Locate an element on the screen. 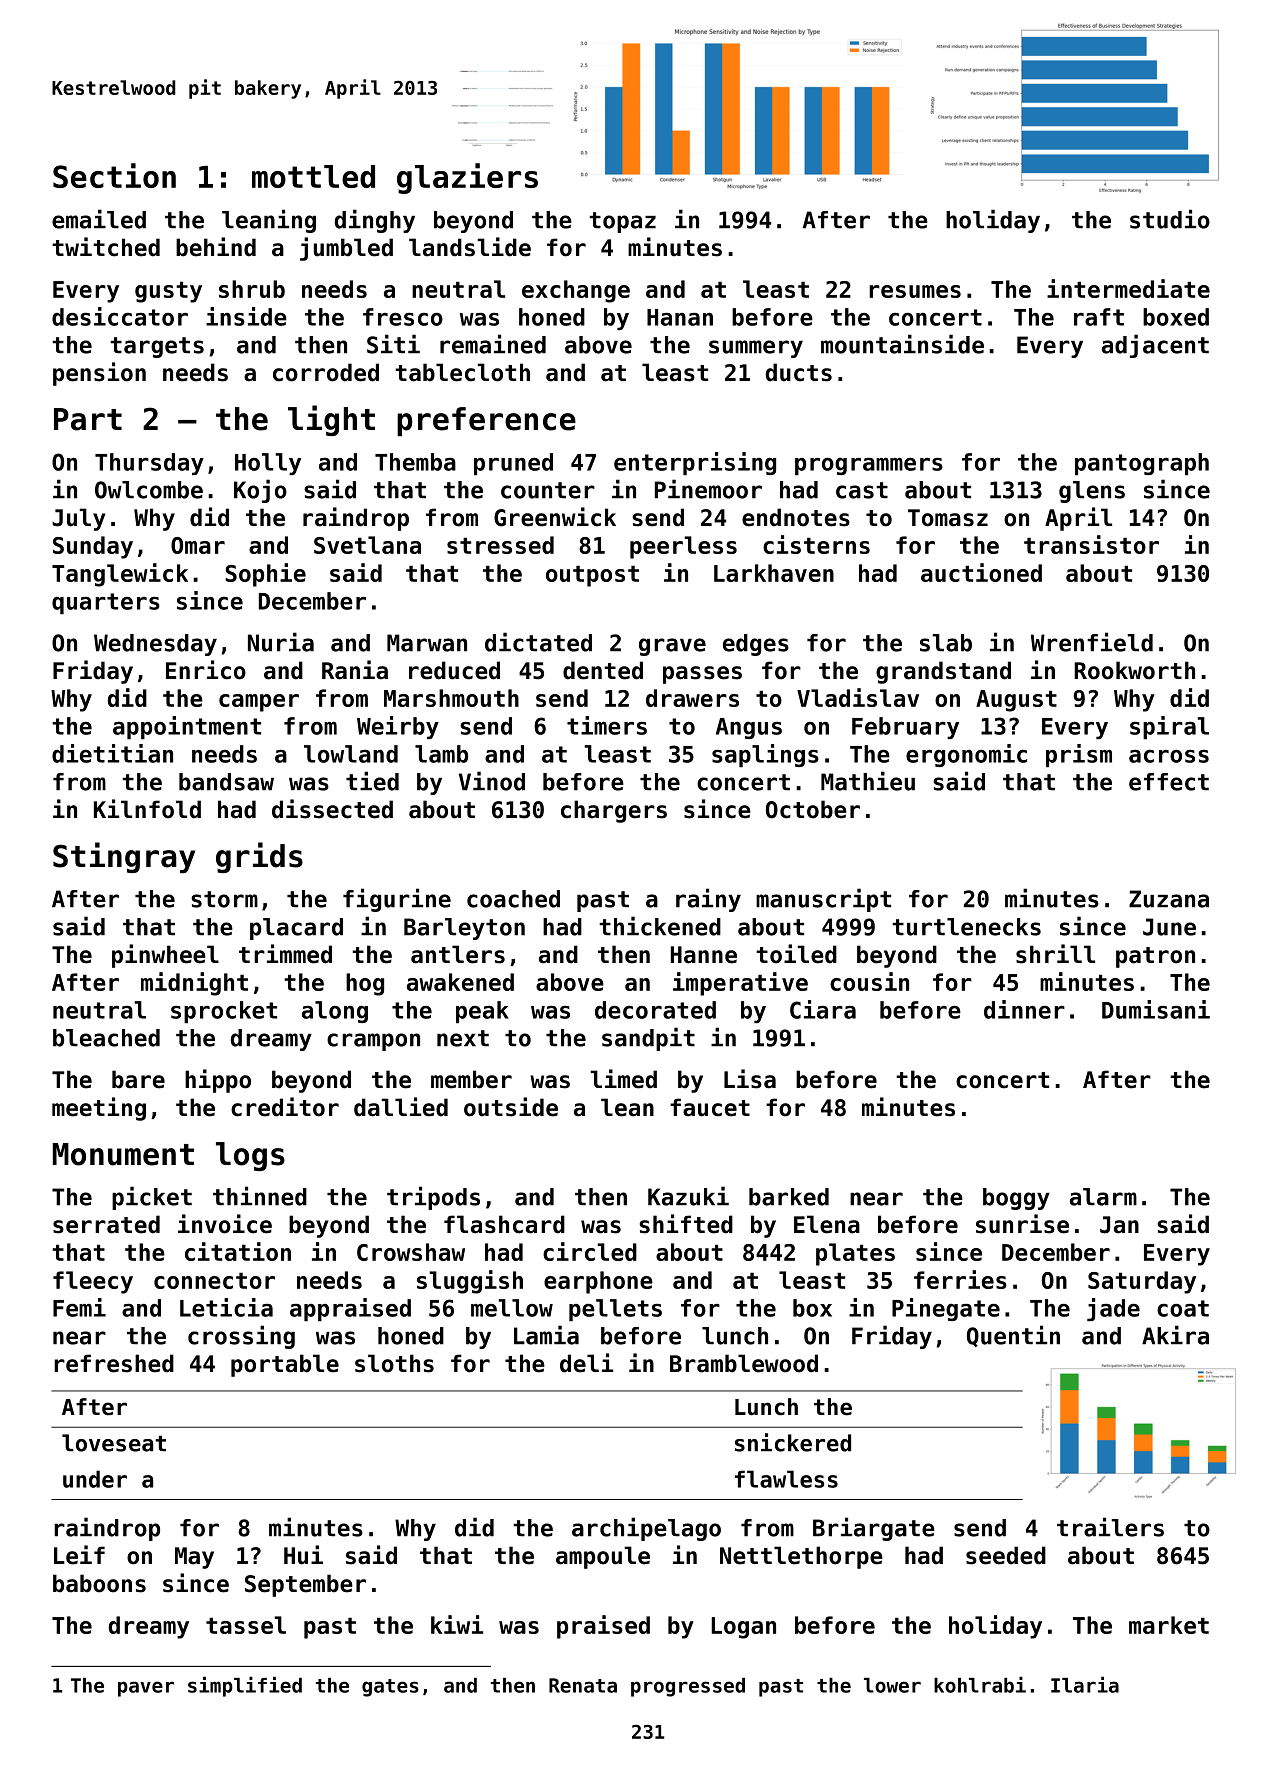 The image size is (1262, 1785). studio is located at coordinates (1170, 219).
